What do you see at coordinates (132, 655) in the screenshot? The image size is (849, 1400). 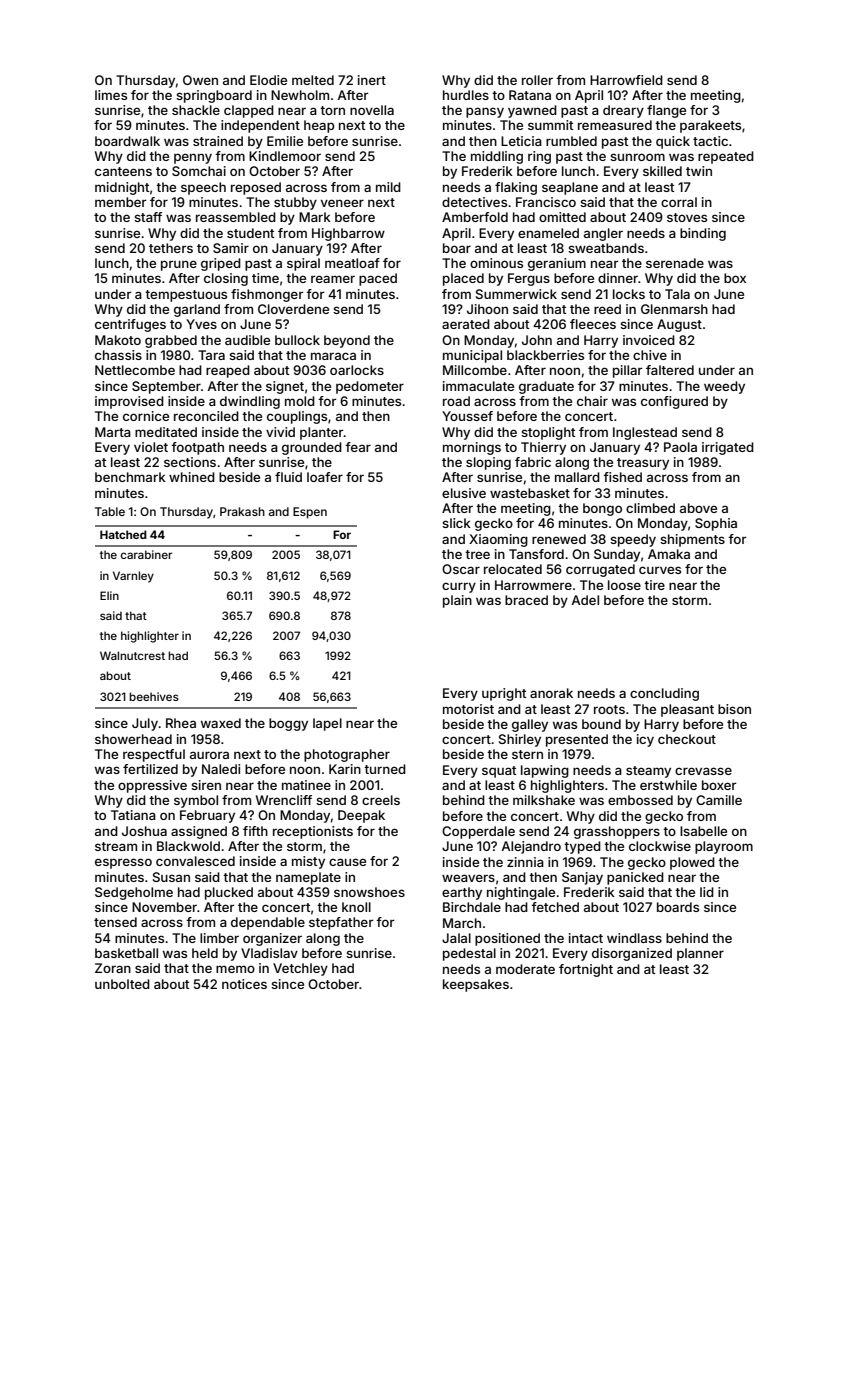 I see `Walnutcrest` at bounding box center [132, 655].
